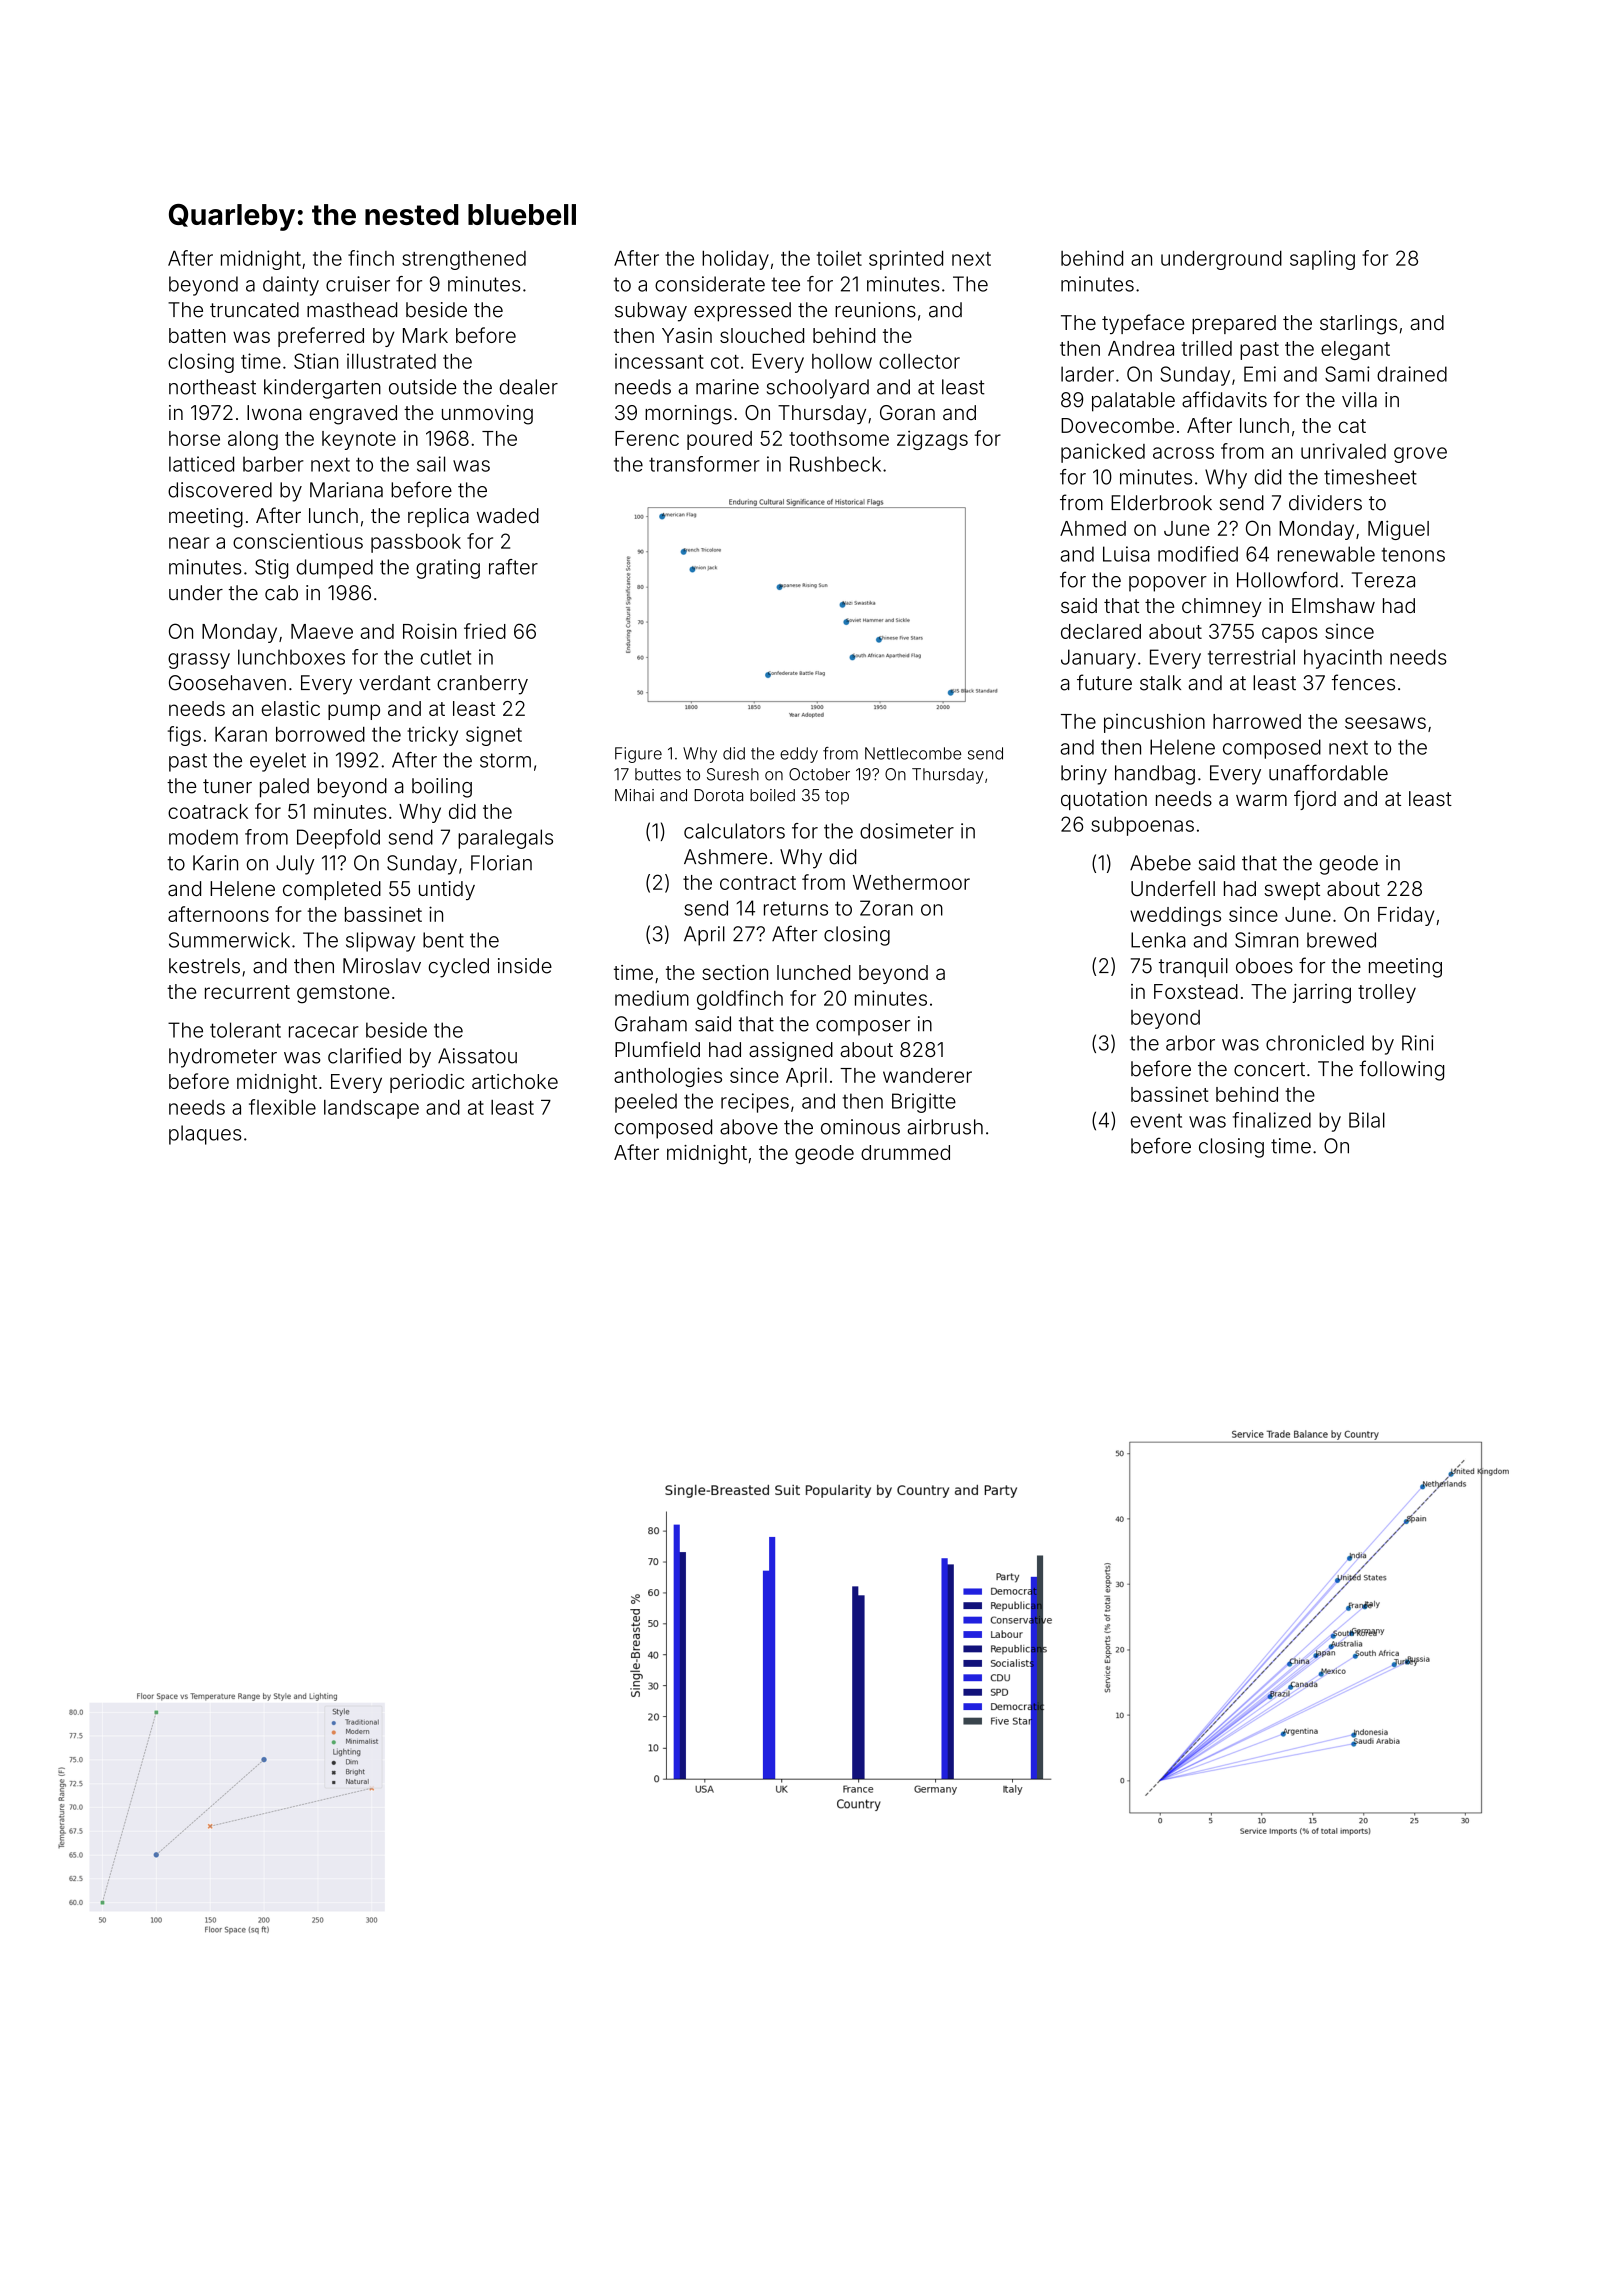 The image size is (1620, 2292). I want to click on grassy, so click(199, 661).
